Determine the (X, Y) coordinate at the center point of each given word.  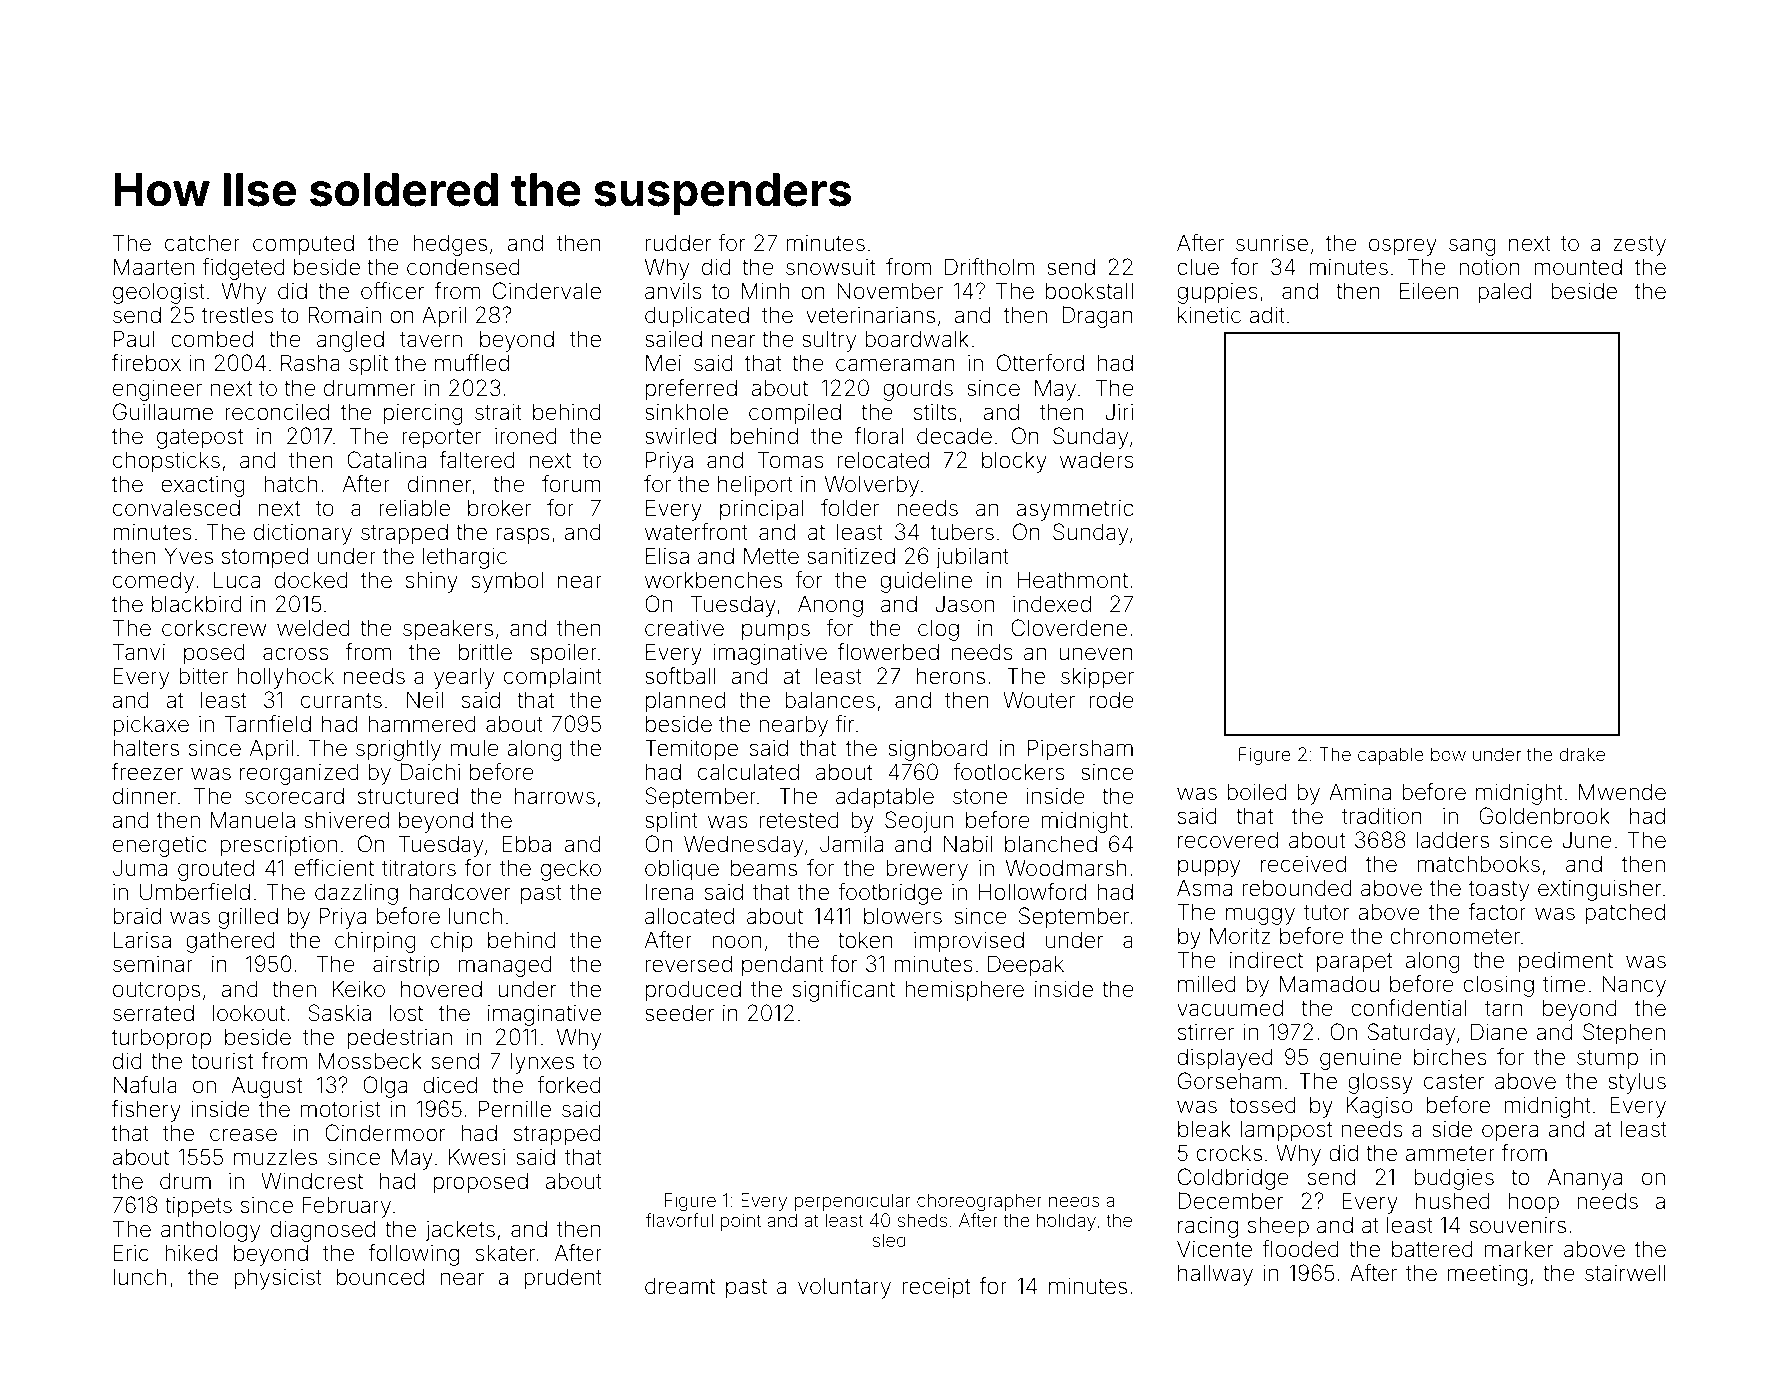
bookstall (1089, 291)
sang (1472, 247)
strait (498, 412)
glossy (1380, 1083)
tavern (431, 340)
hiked (191, 1253)
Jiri (1119, 412)
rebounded (1297, 888)
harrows (555, 796)
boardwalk (917, 339)
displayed (1225, 1059)
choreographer (979, 1202)
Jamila (851, 844)
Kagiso (1380, 1107)
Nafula (145, 1085)
